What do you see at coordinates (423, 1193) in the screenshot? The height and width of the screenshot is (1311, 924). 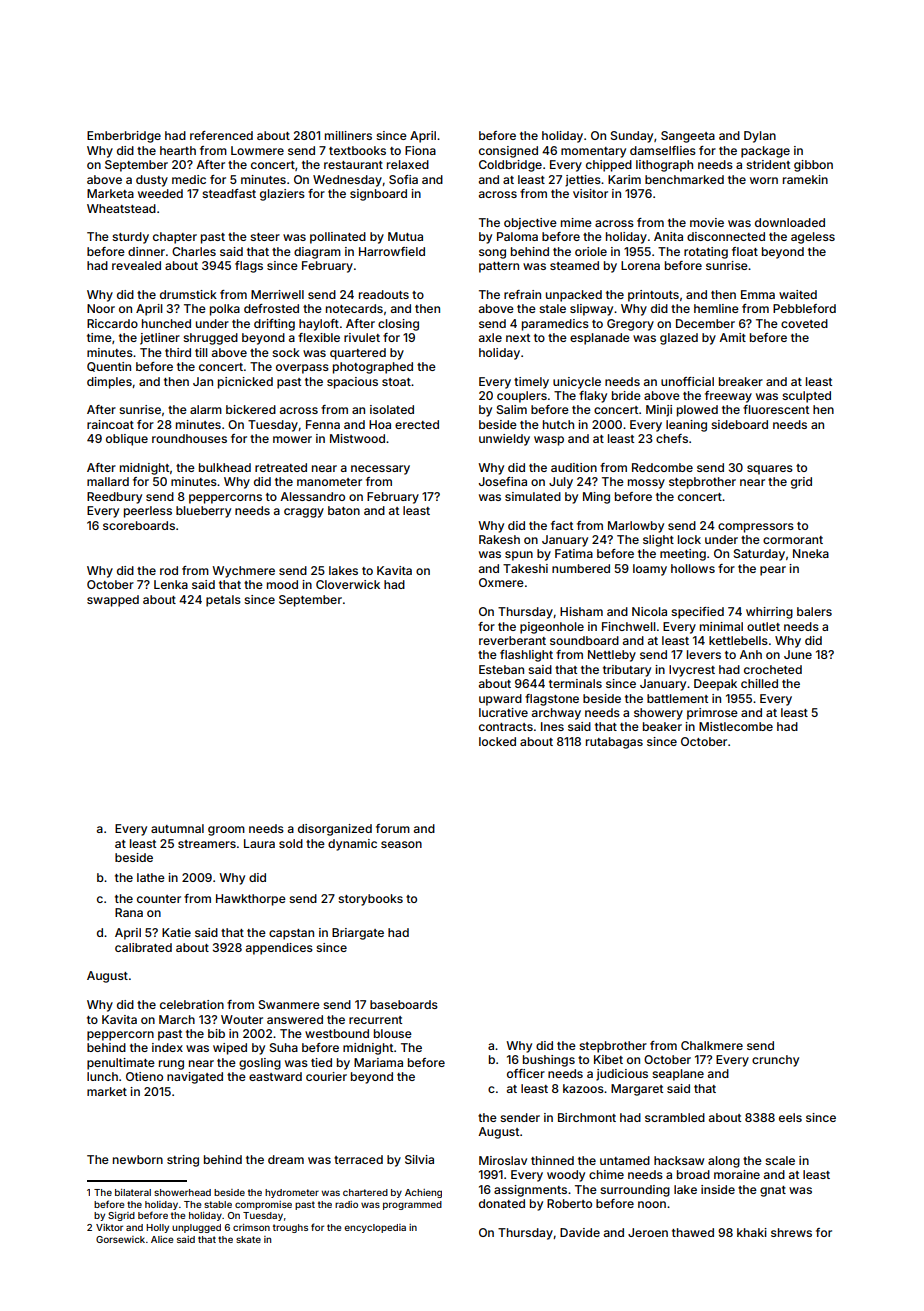 I see `Achieng` at bounding box center [423, 1193].
